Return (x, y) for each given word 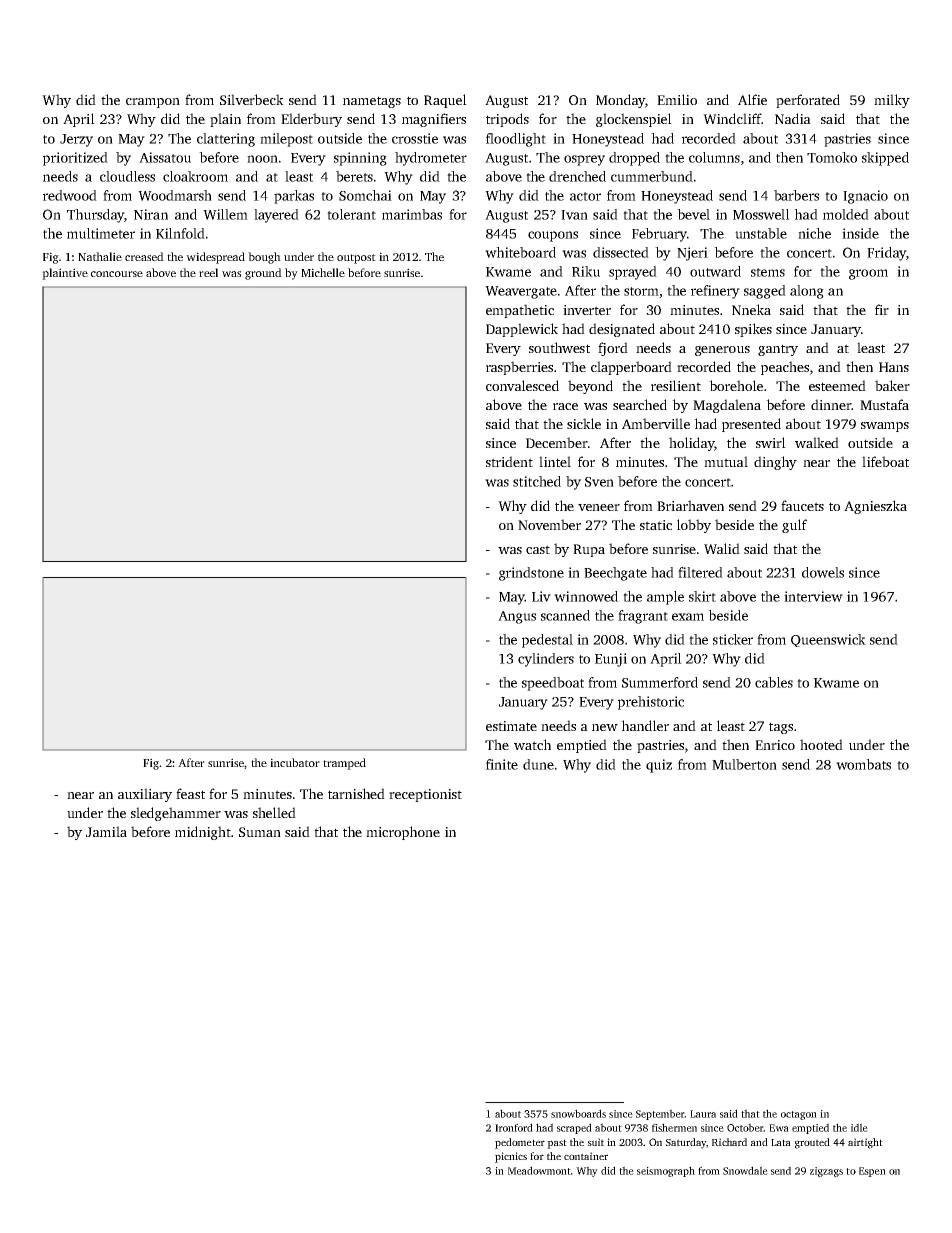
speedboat (553, 684)
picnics (511, 1157)
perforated (808, 101)
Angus (517, 617)
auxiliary (145, 795)
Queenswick (828, 640)
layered (276, 216)
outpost (356, 259)
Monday (620, 101)
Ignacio (865, 197)
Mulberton (744, 764)
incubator (295, 762)
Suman (260, 832)
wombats (863, 764)
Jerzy (76, 140)
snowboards (578, 1113)
